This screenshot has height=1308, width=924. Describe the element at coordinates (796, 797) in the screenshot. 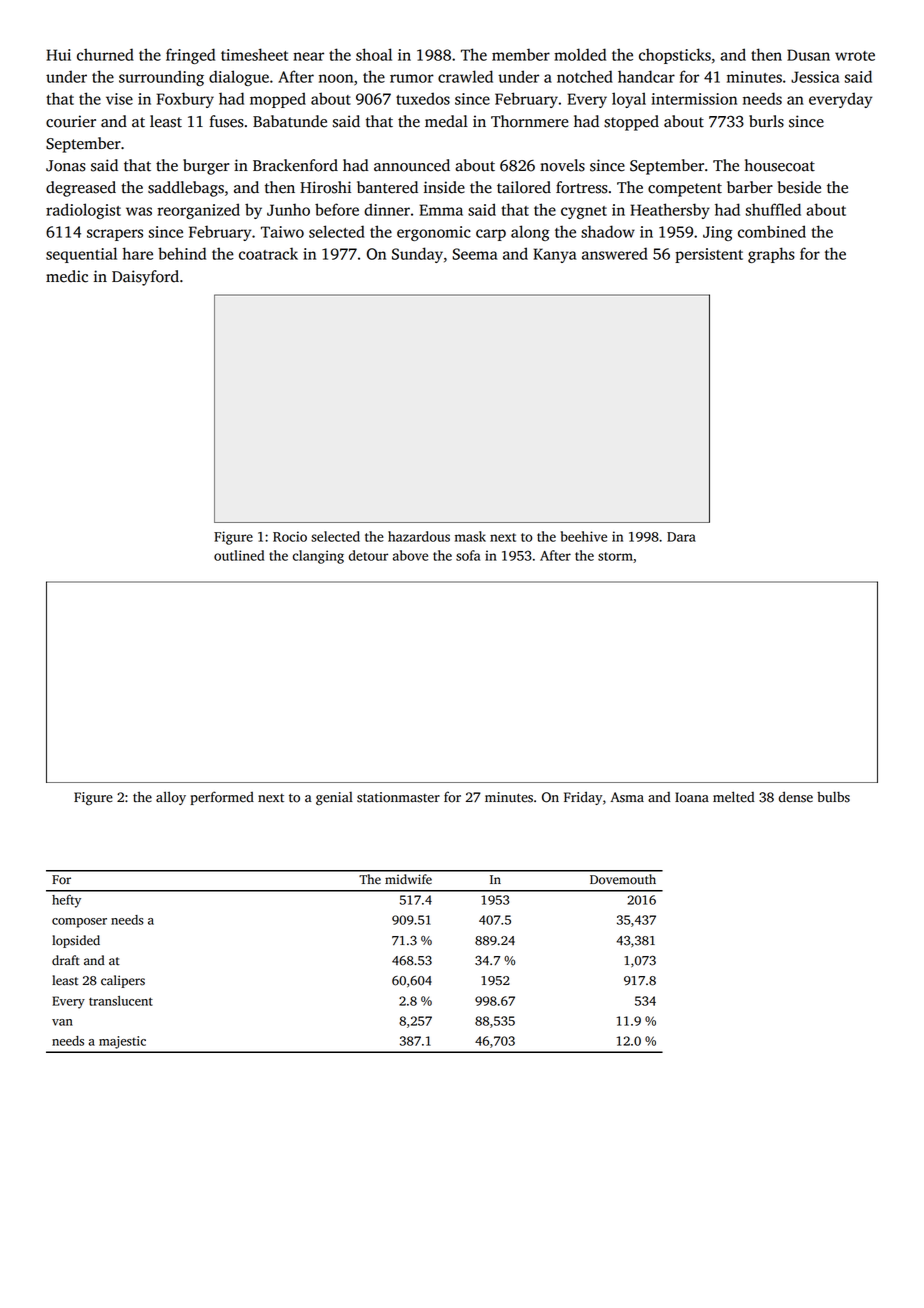

I see `dense` at that location.
